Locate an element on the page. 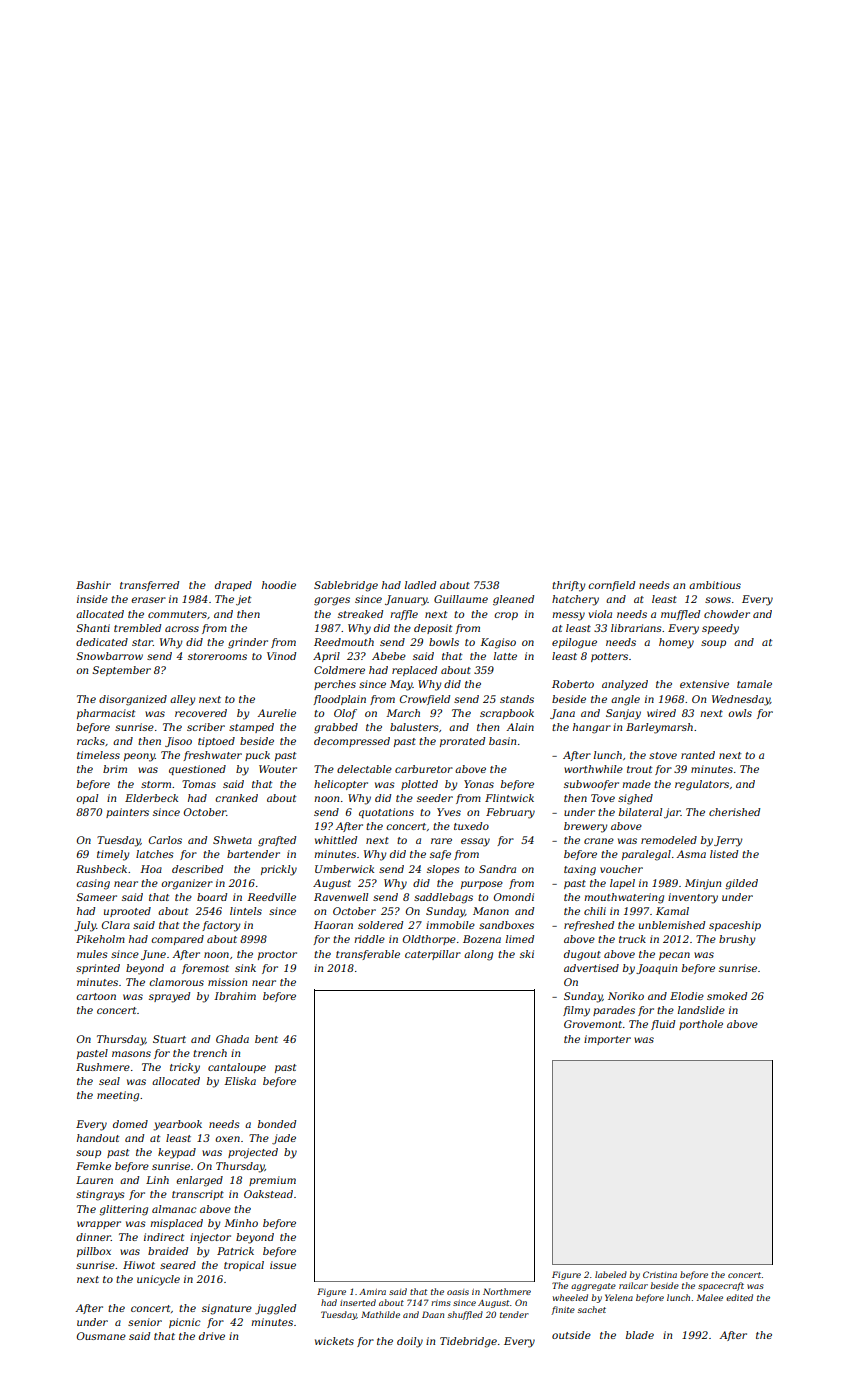  compared is located at coordinates (177, 940).
